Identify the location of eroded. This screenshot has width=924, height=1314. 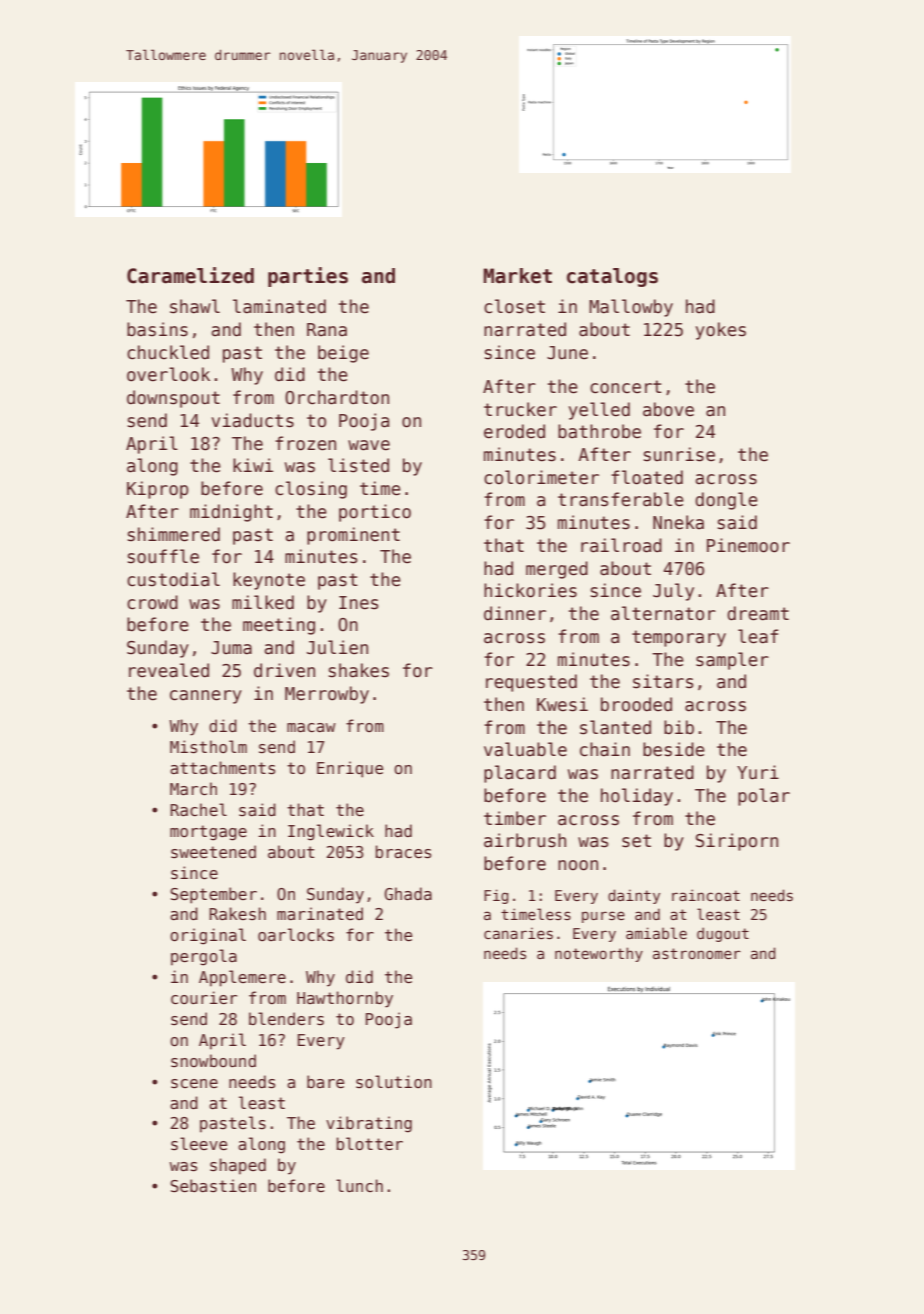
(514, 431).
